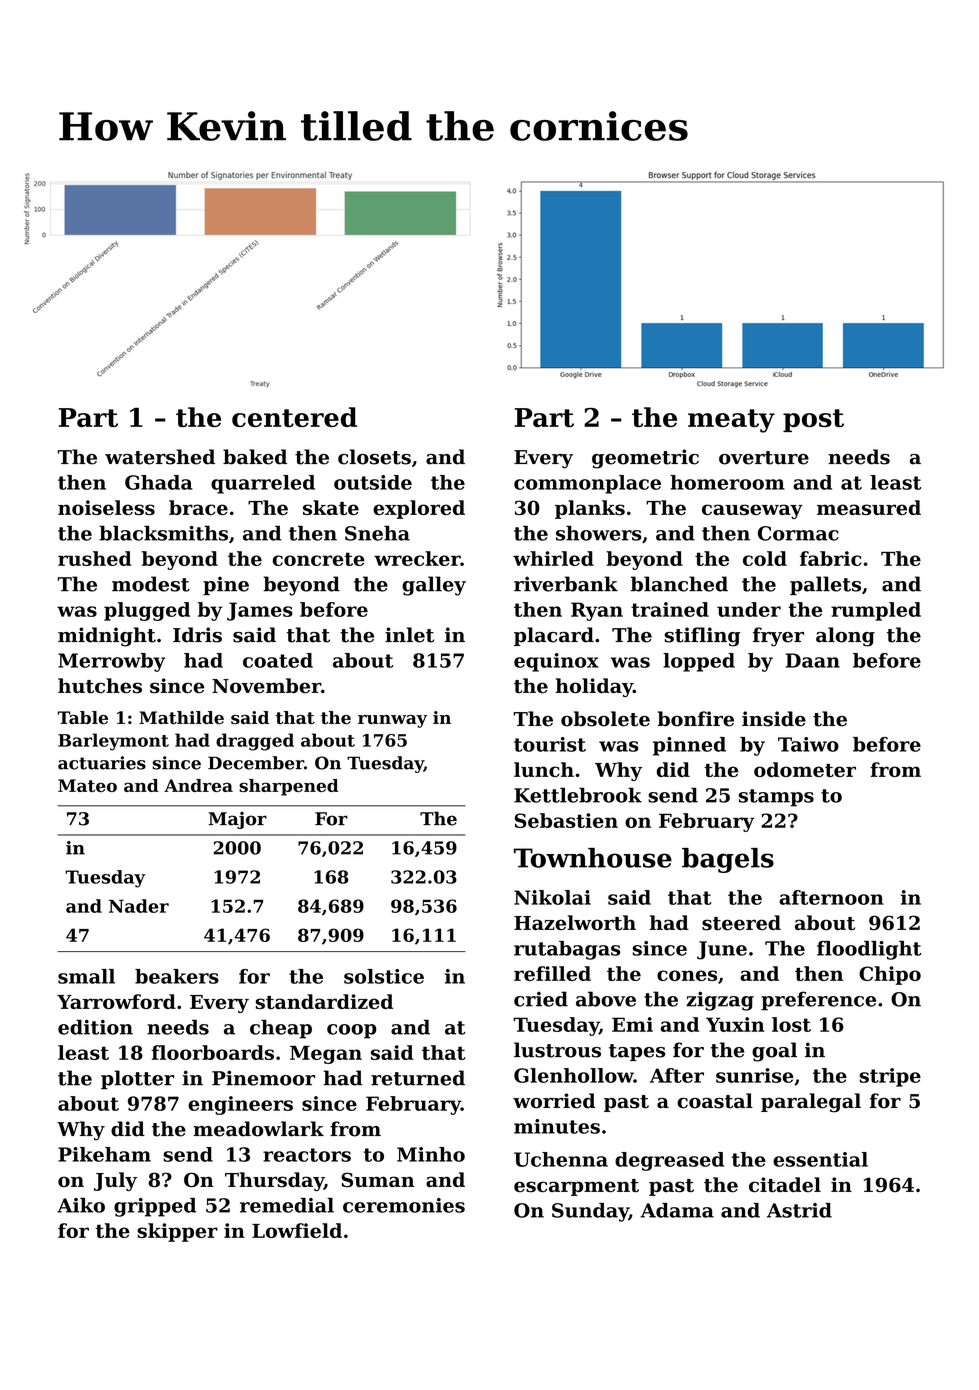 This page has width=979, height=1390. Describe the element at coordinates (87, 785) in the page. I see `Mateo` at that location.
